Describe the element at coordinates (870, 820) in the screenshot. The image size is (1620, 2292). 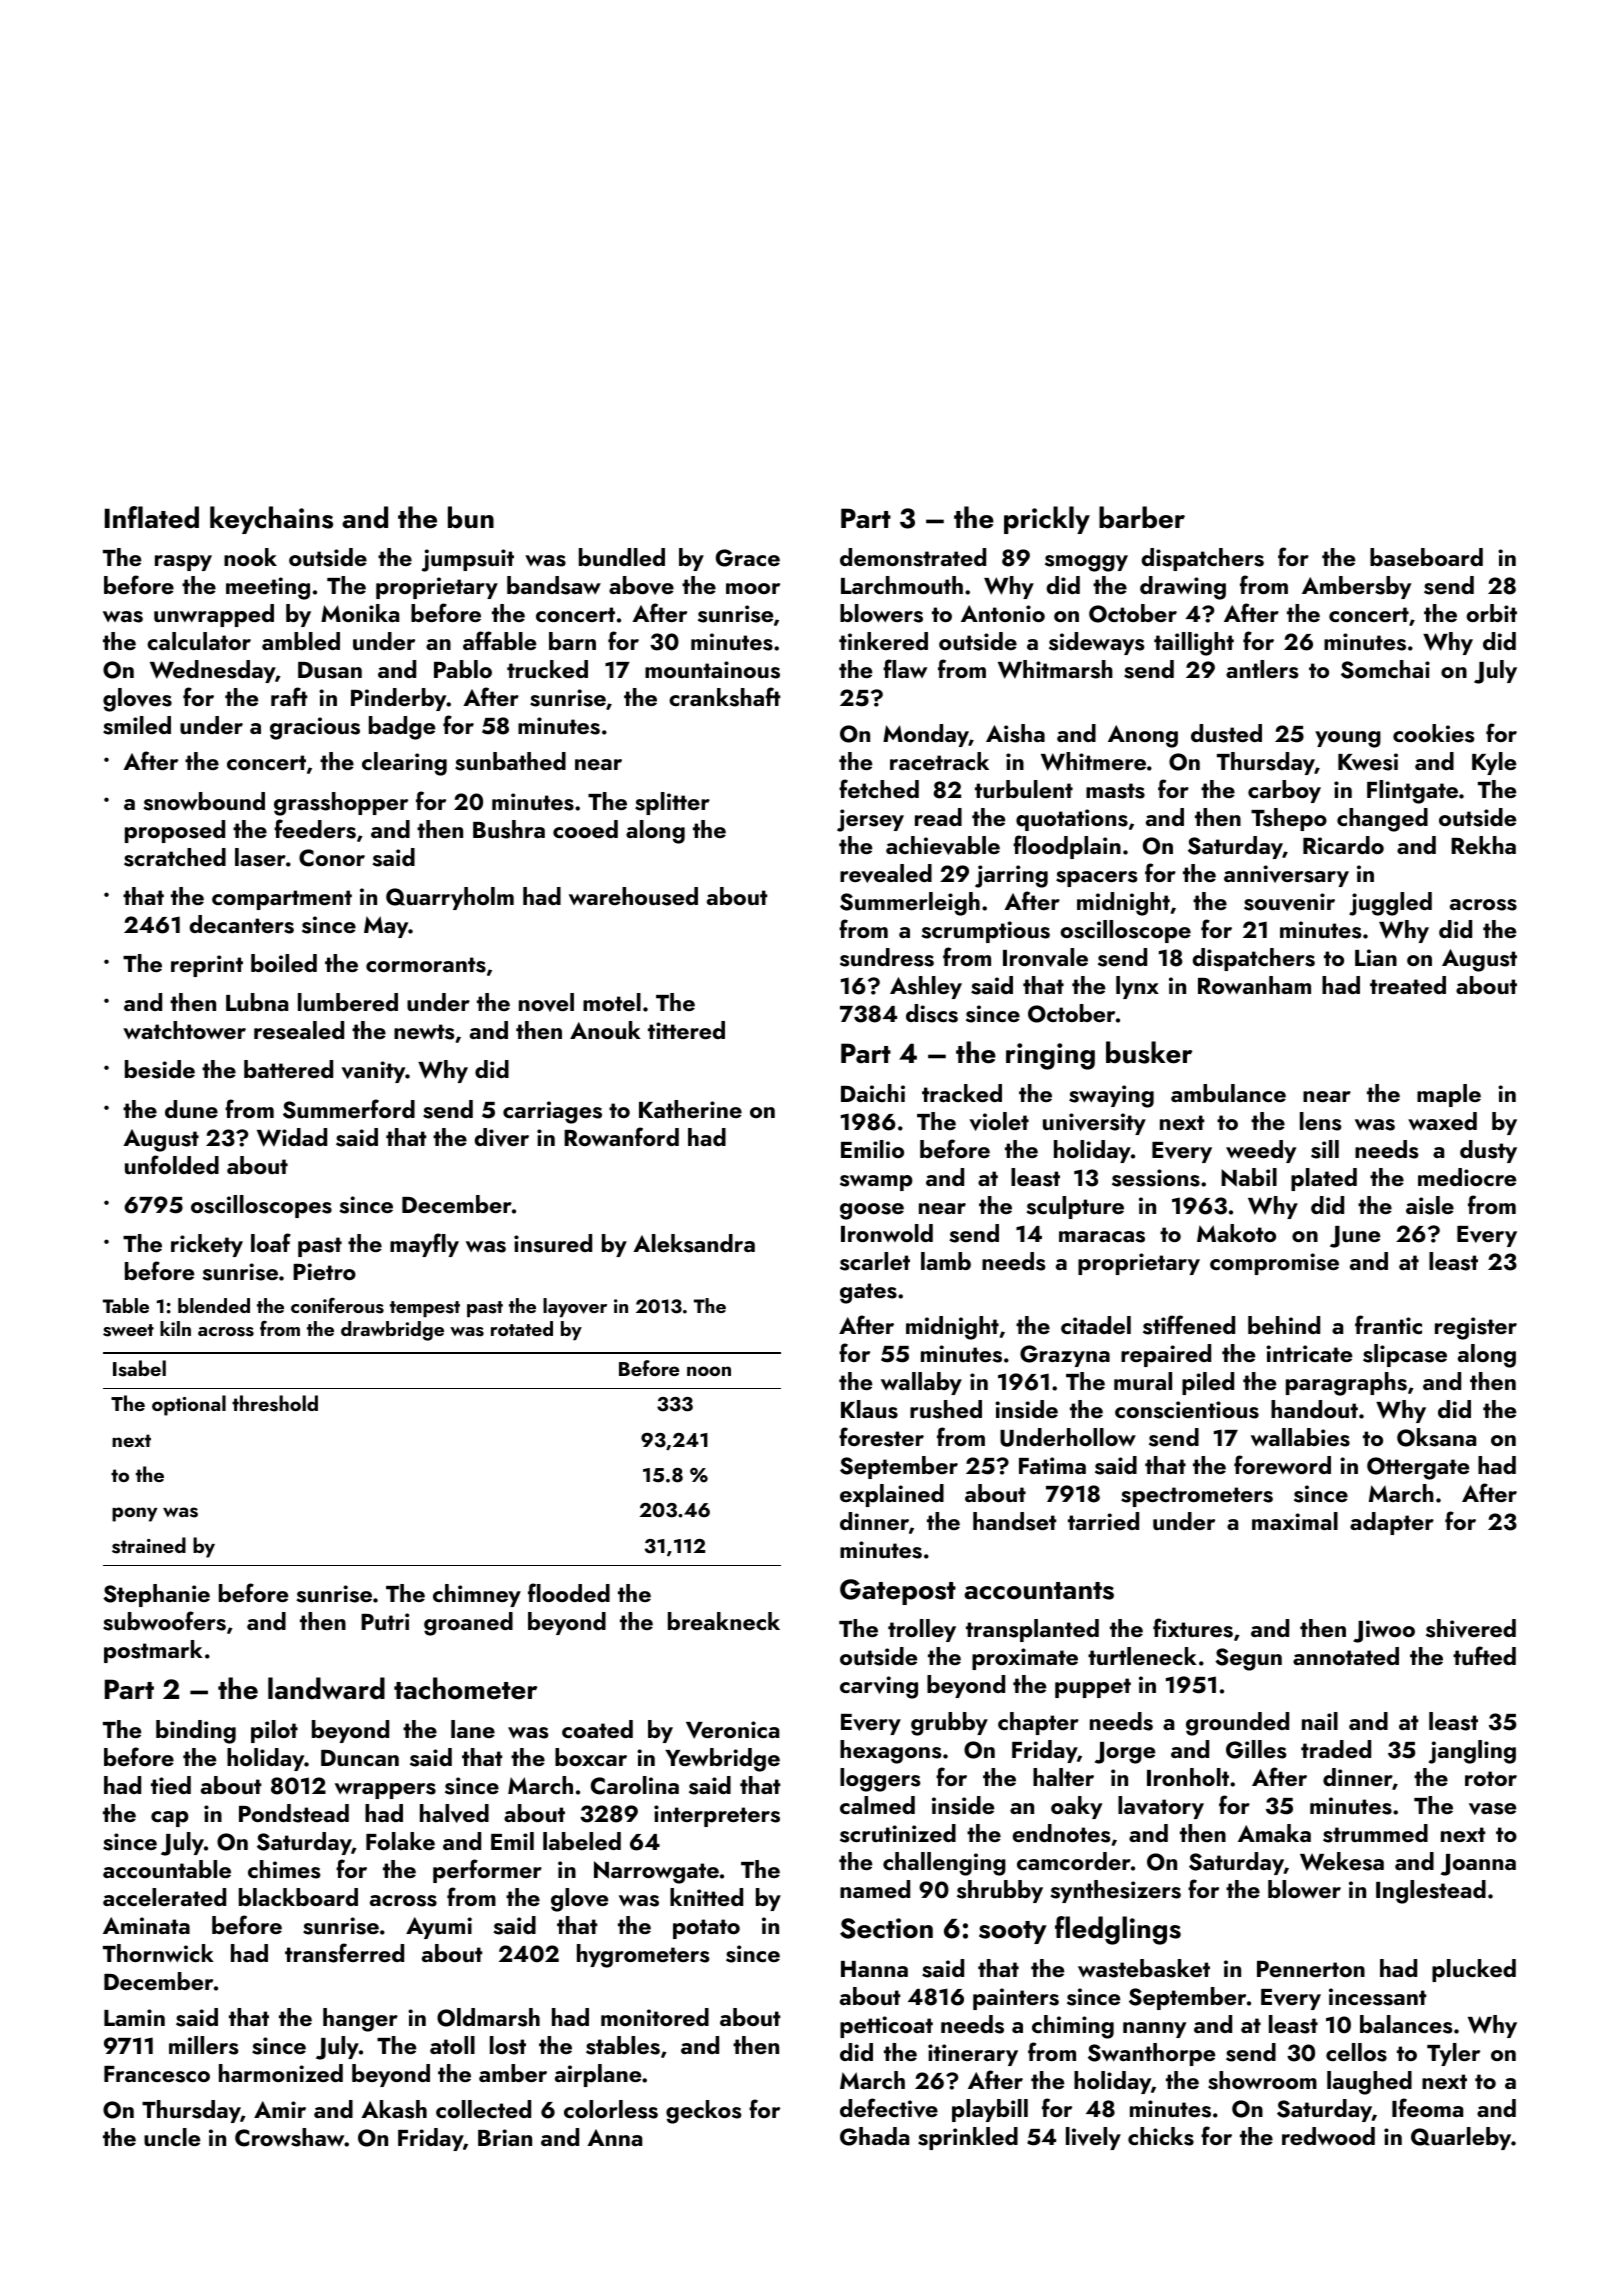
I see `jersey` at that location.
